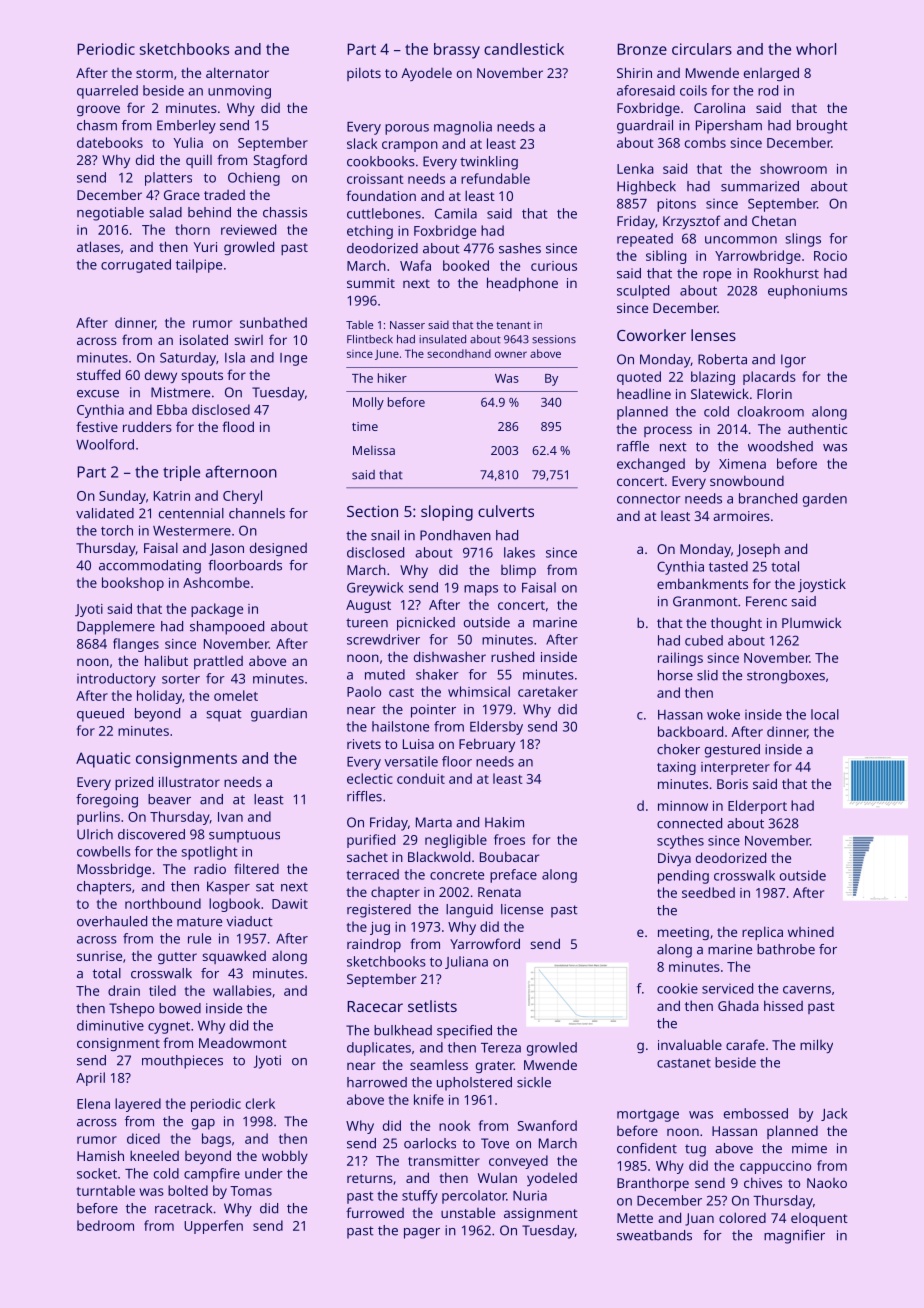 This document has height=1308, width=924. I want to click on pager, so click(422, 1233).
